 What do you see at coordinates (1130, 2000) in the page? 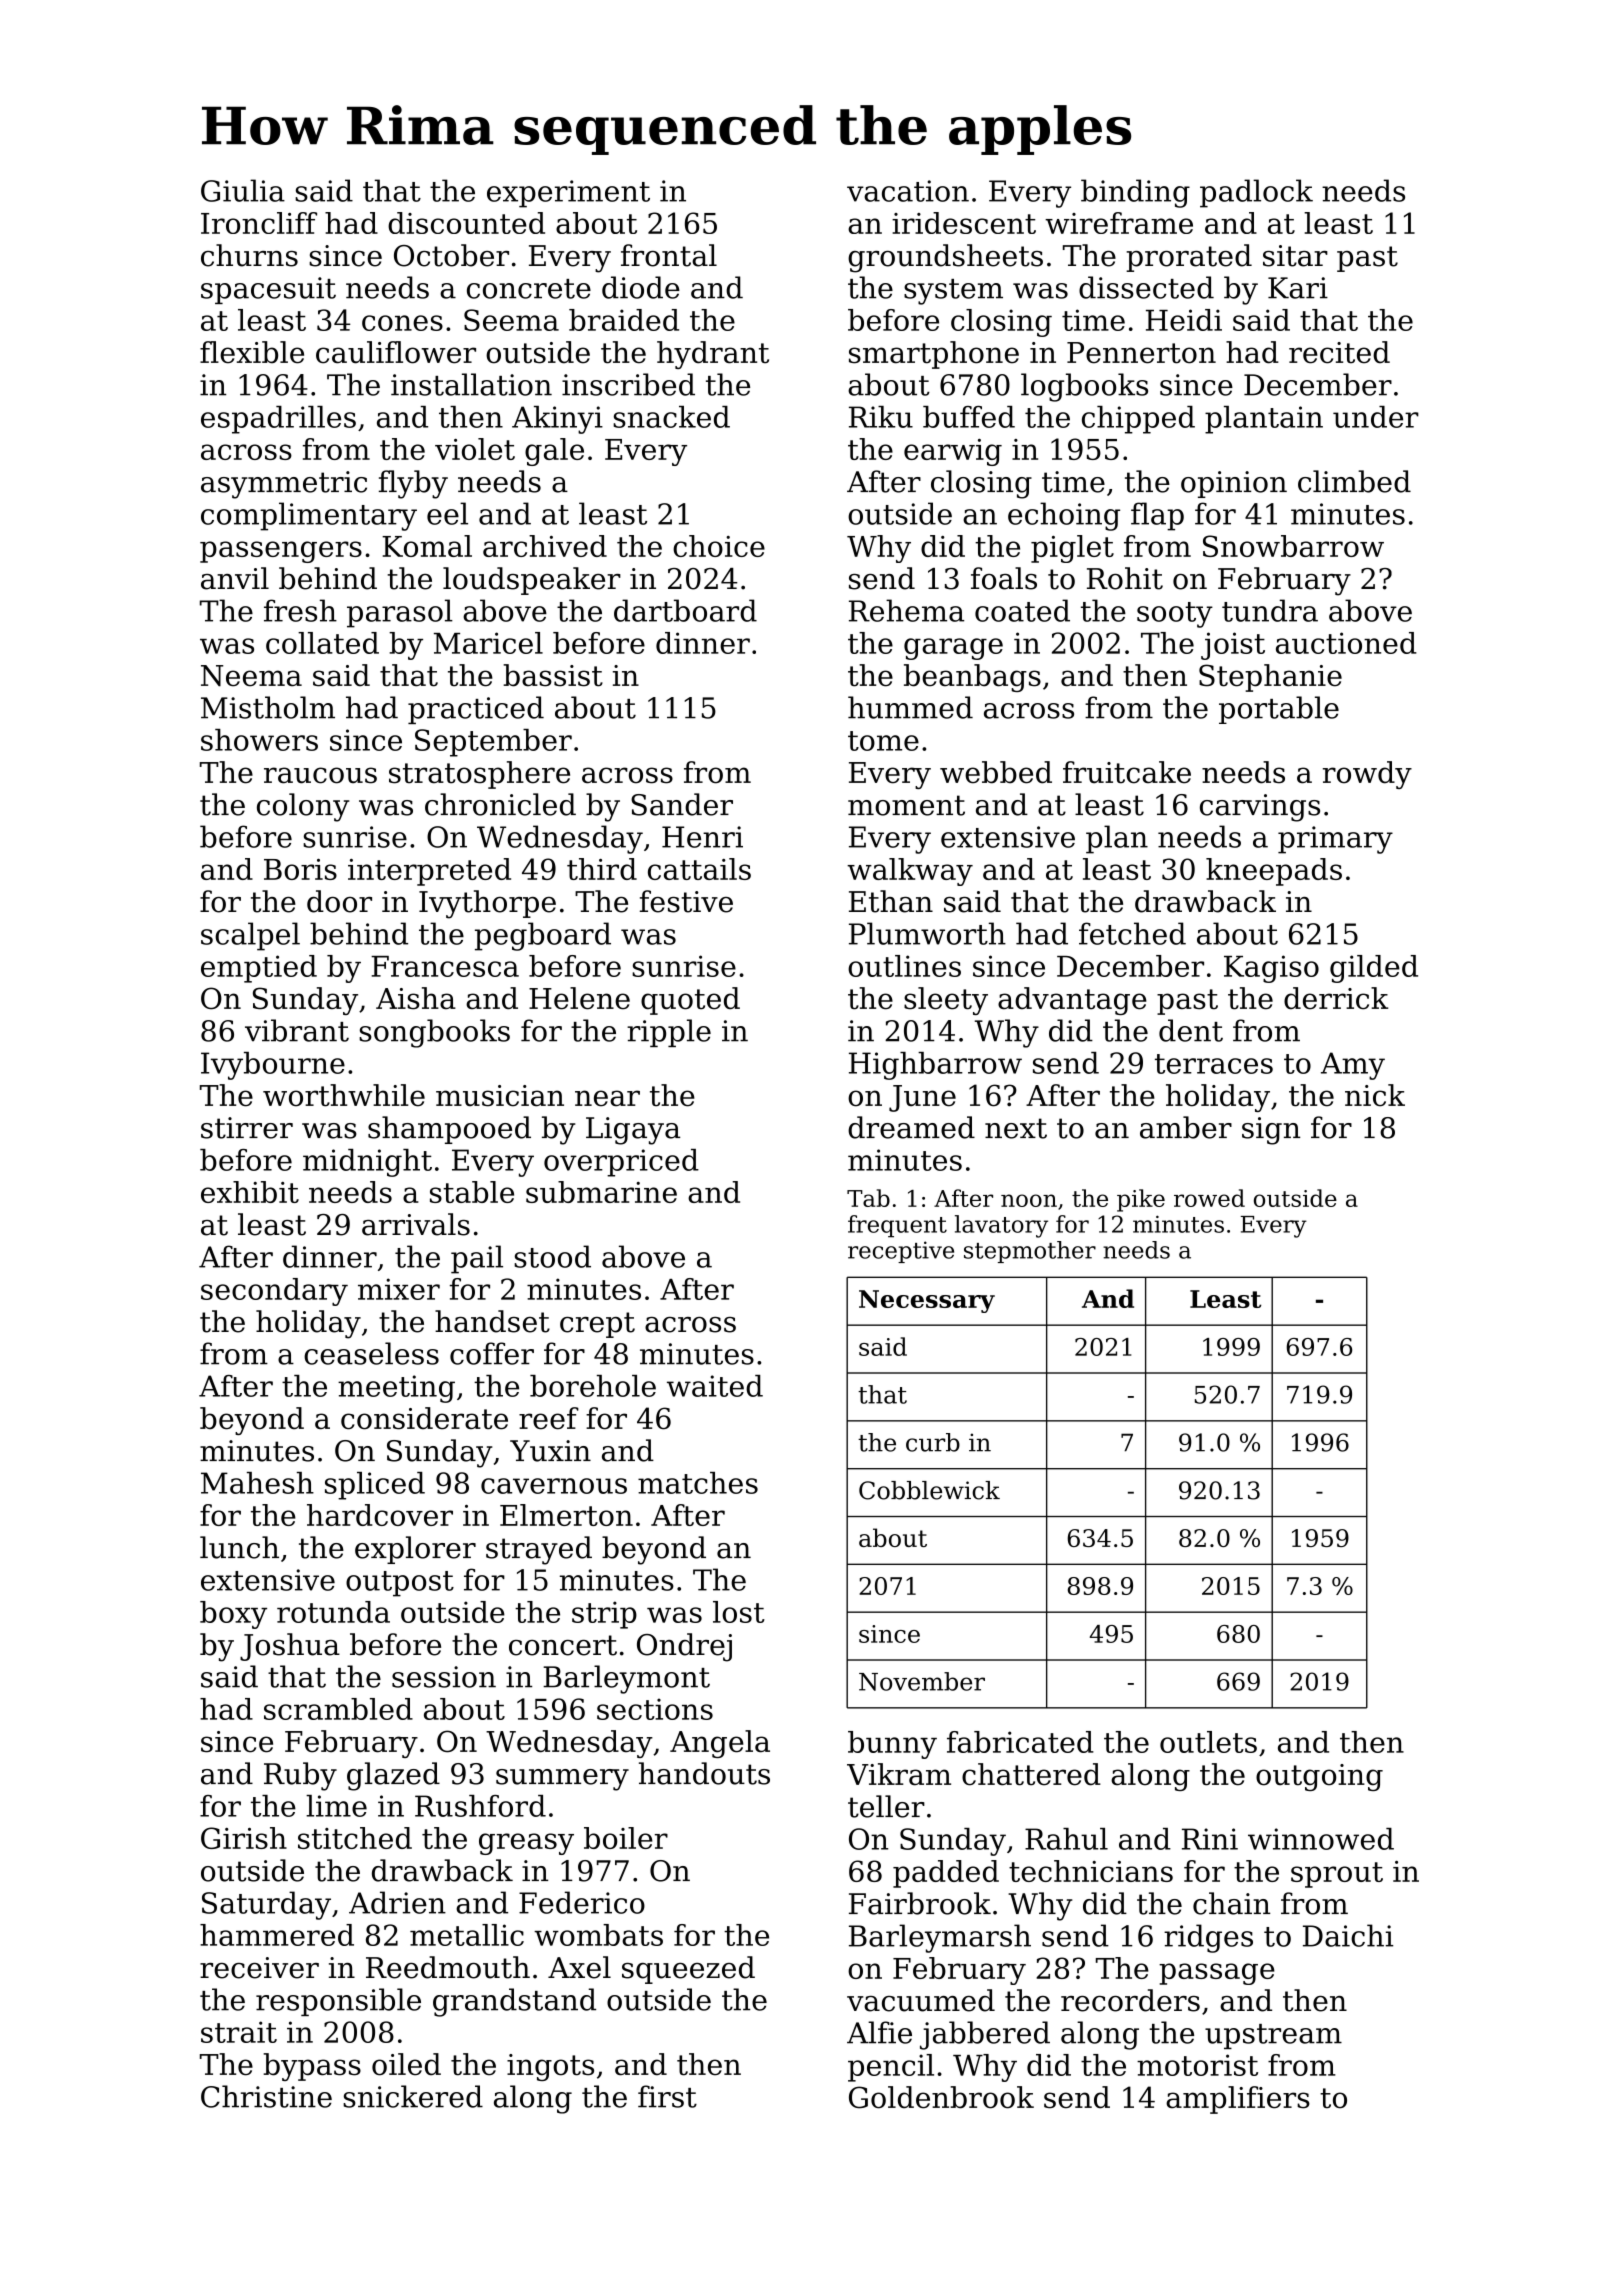
I see `recorders` at bounding box center [1130, 2000].
